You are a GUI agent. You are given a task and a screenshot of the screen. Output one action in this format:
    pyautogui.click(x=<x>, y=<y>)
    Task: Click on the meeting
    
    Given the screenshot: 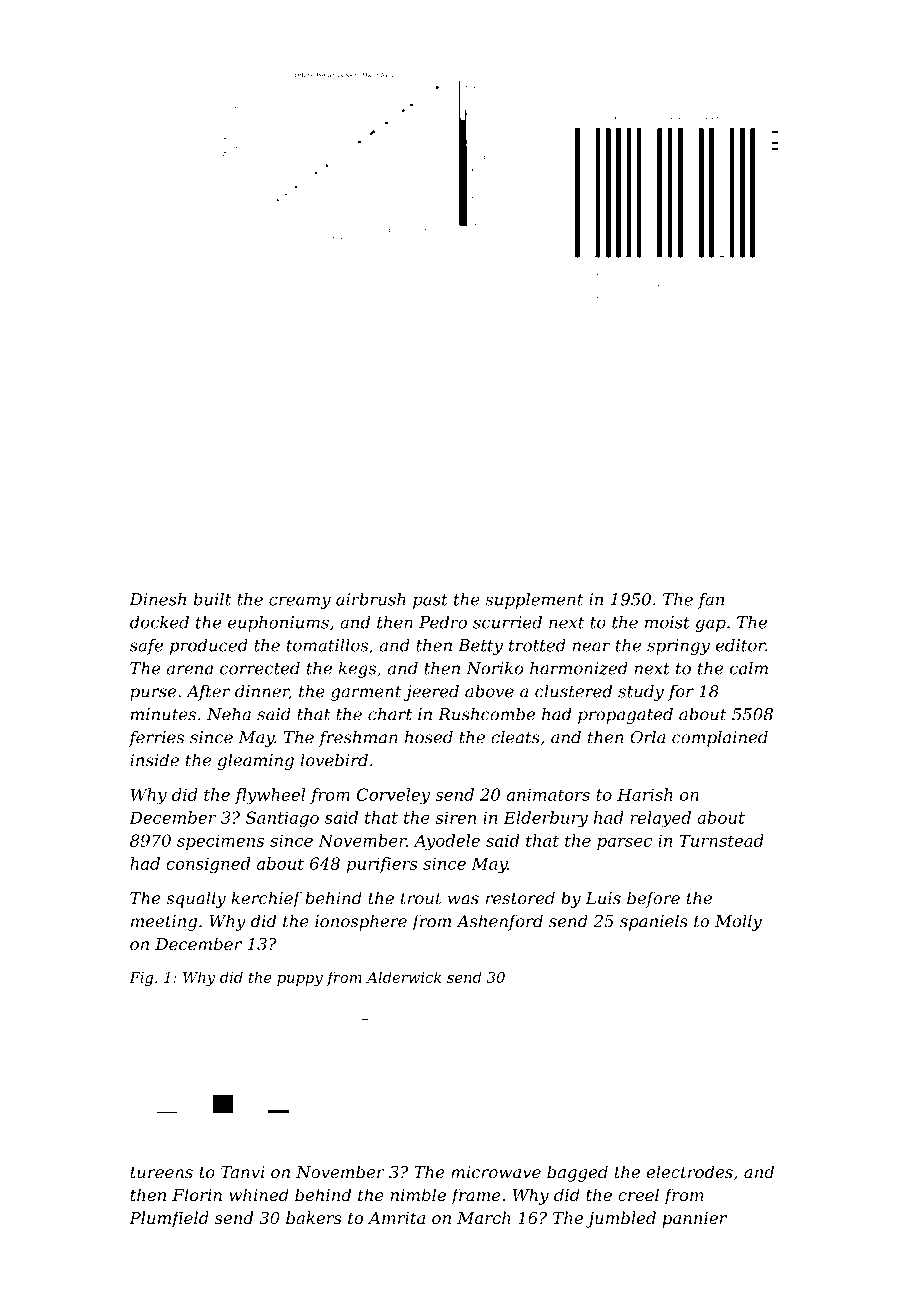 What is the action you would take?
    pyautogui.click(x=164, y=923)
